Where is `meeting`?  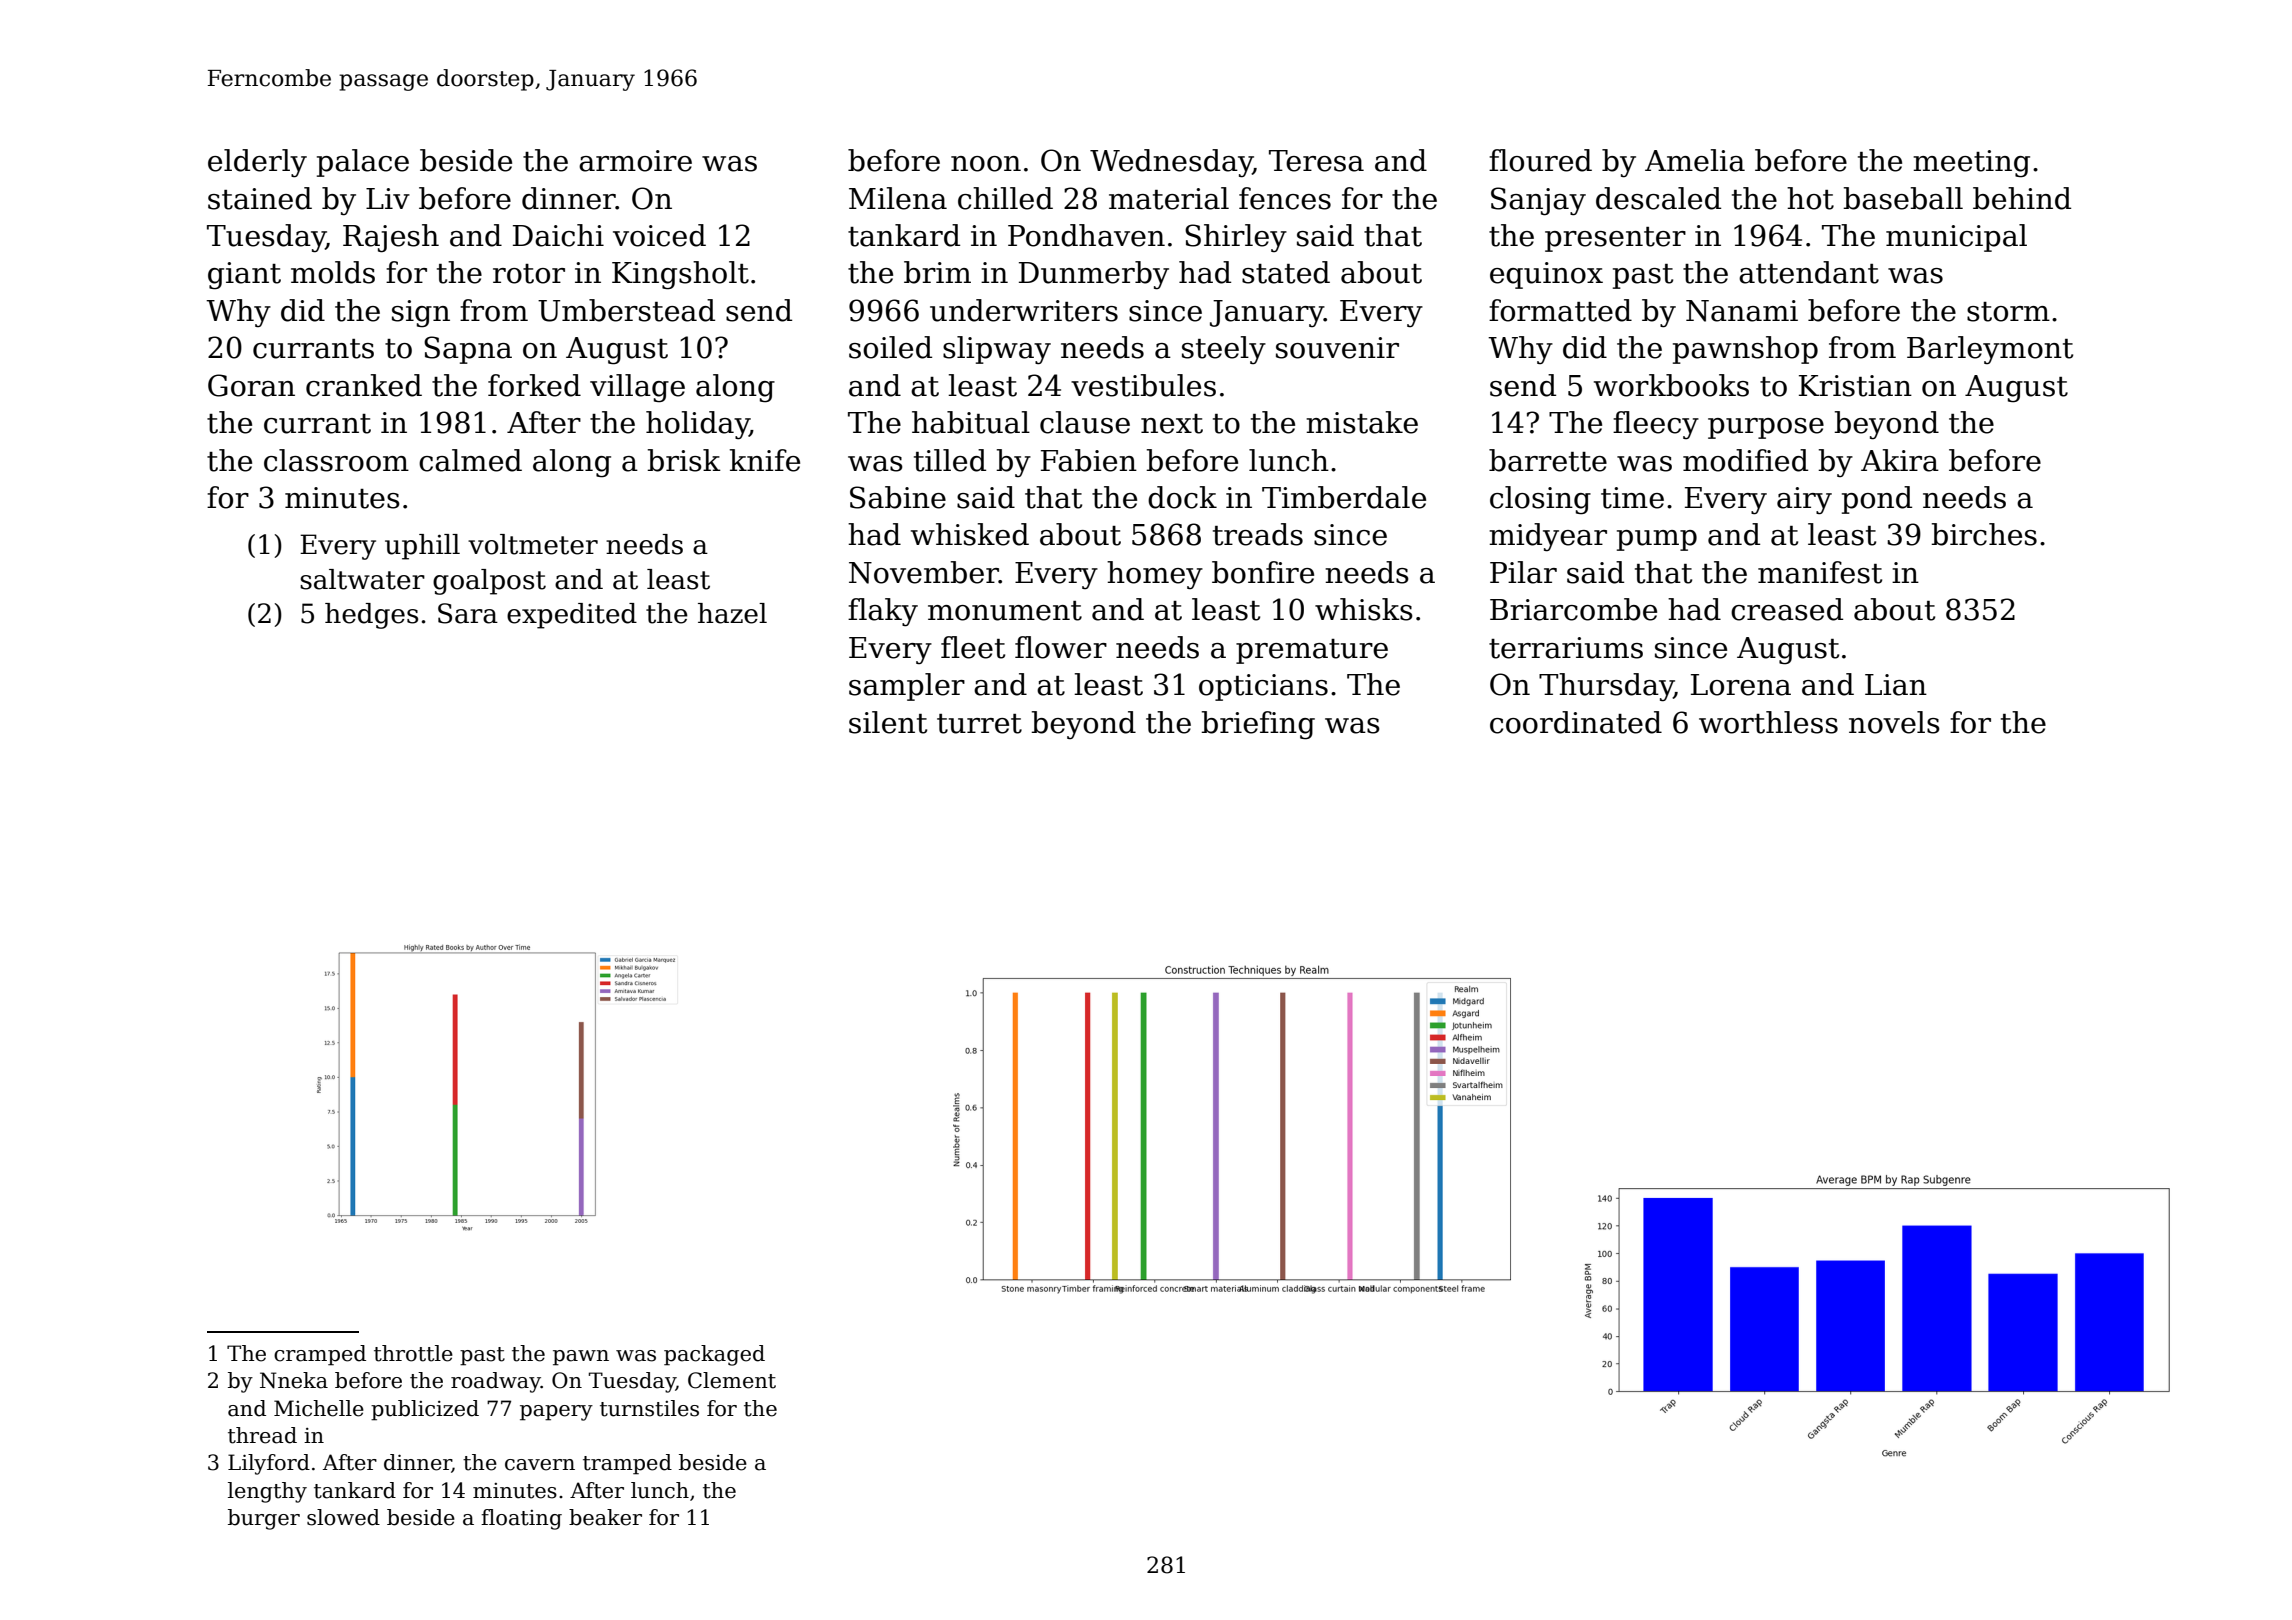
meeting is located at coordinates (1971, 164).
